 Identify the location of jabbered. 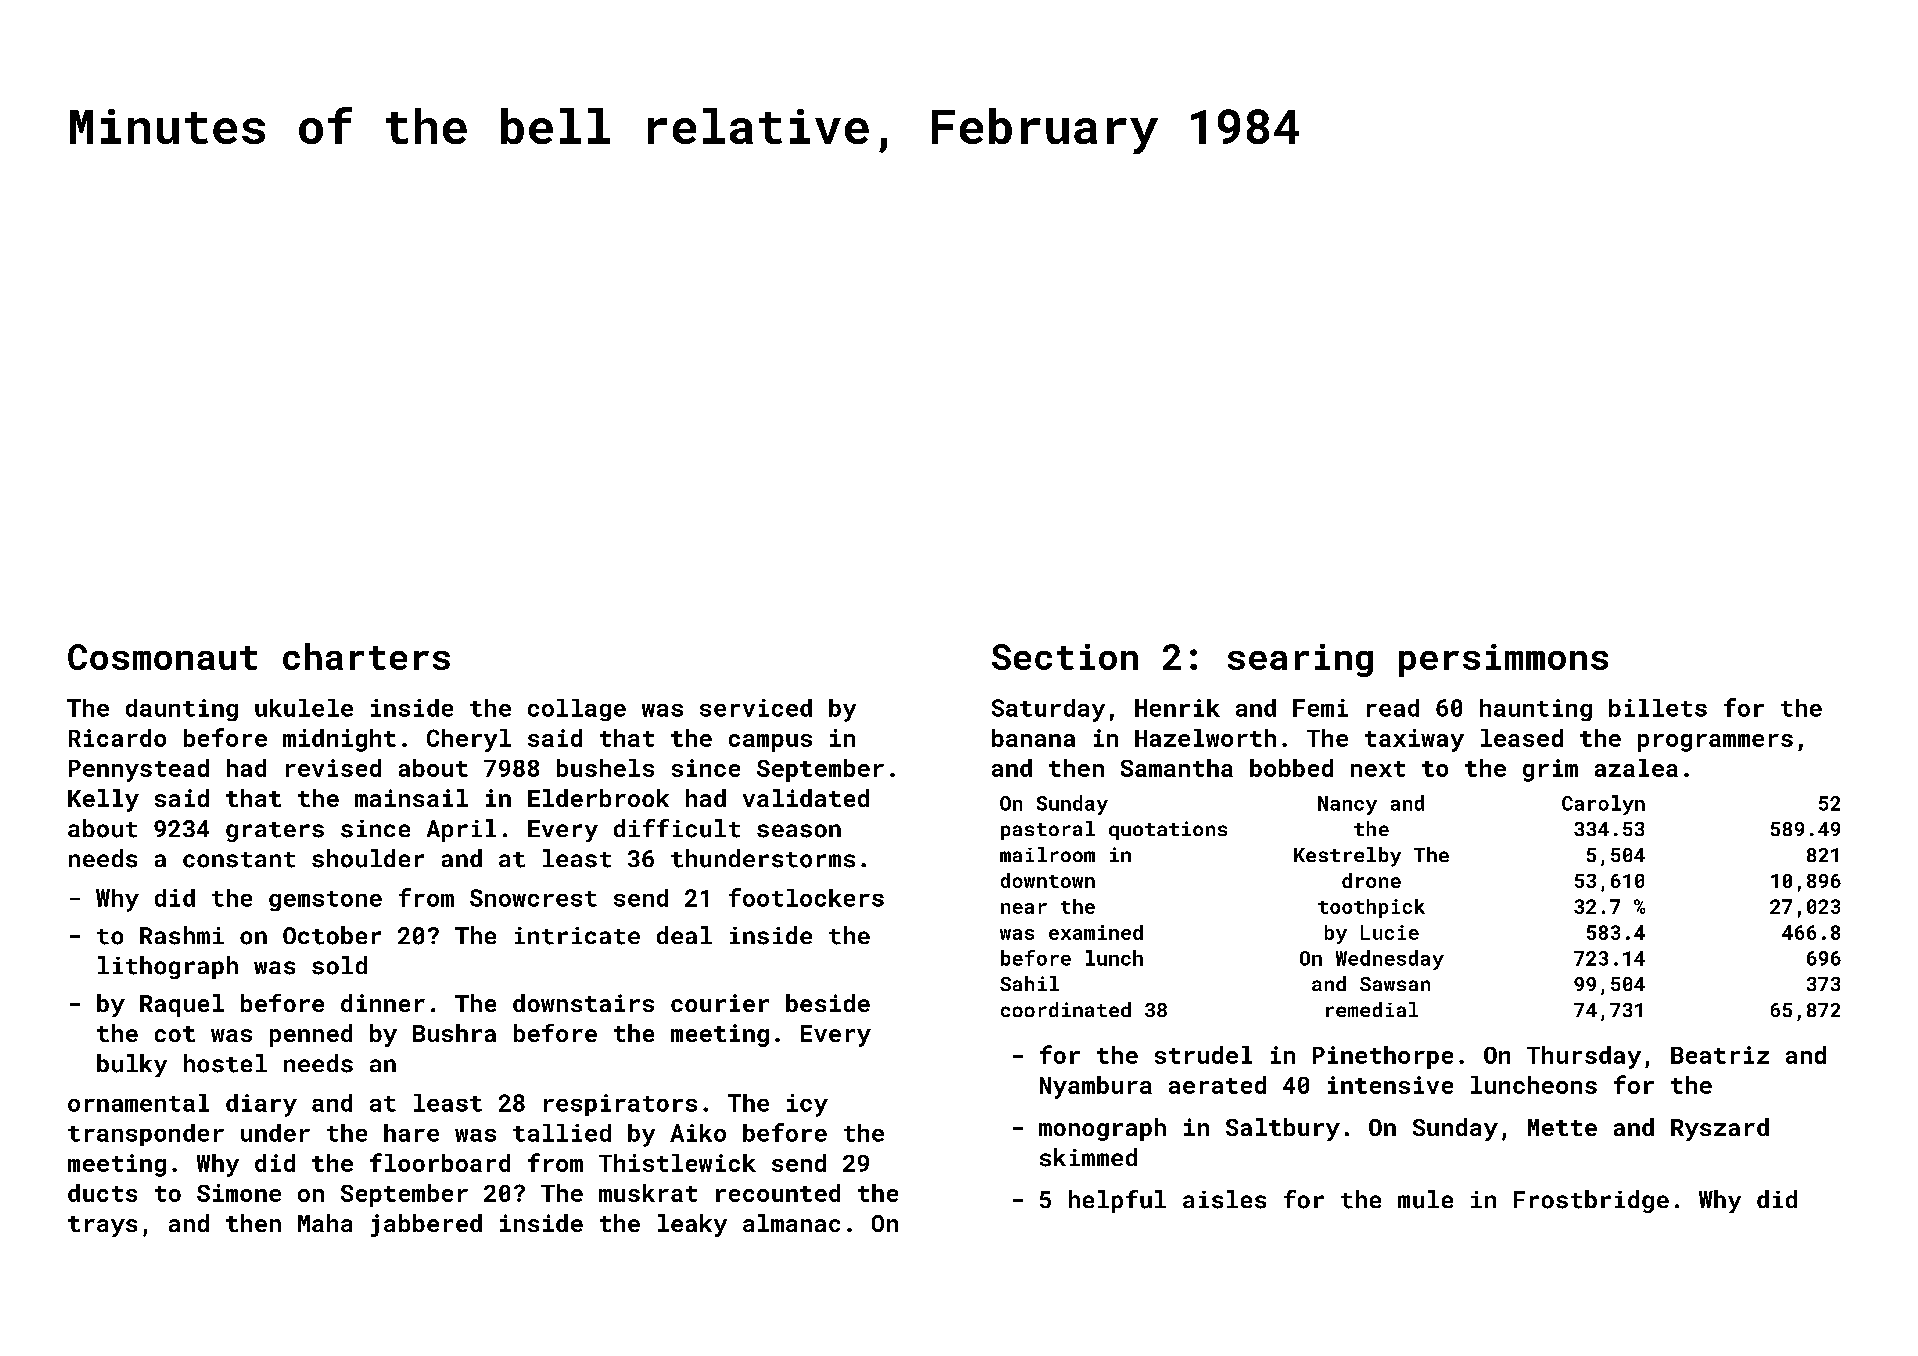
(426, 1225).
